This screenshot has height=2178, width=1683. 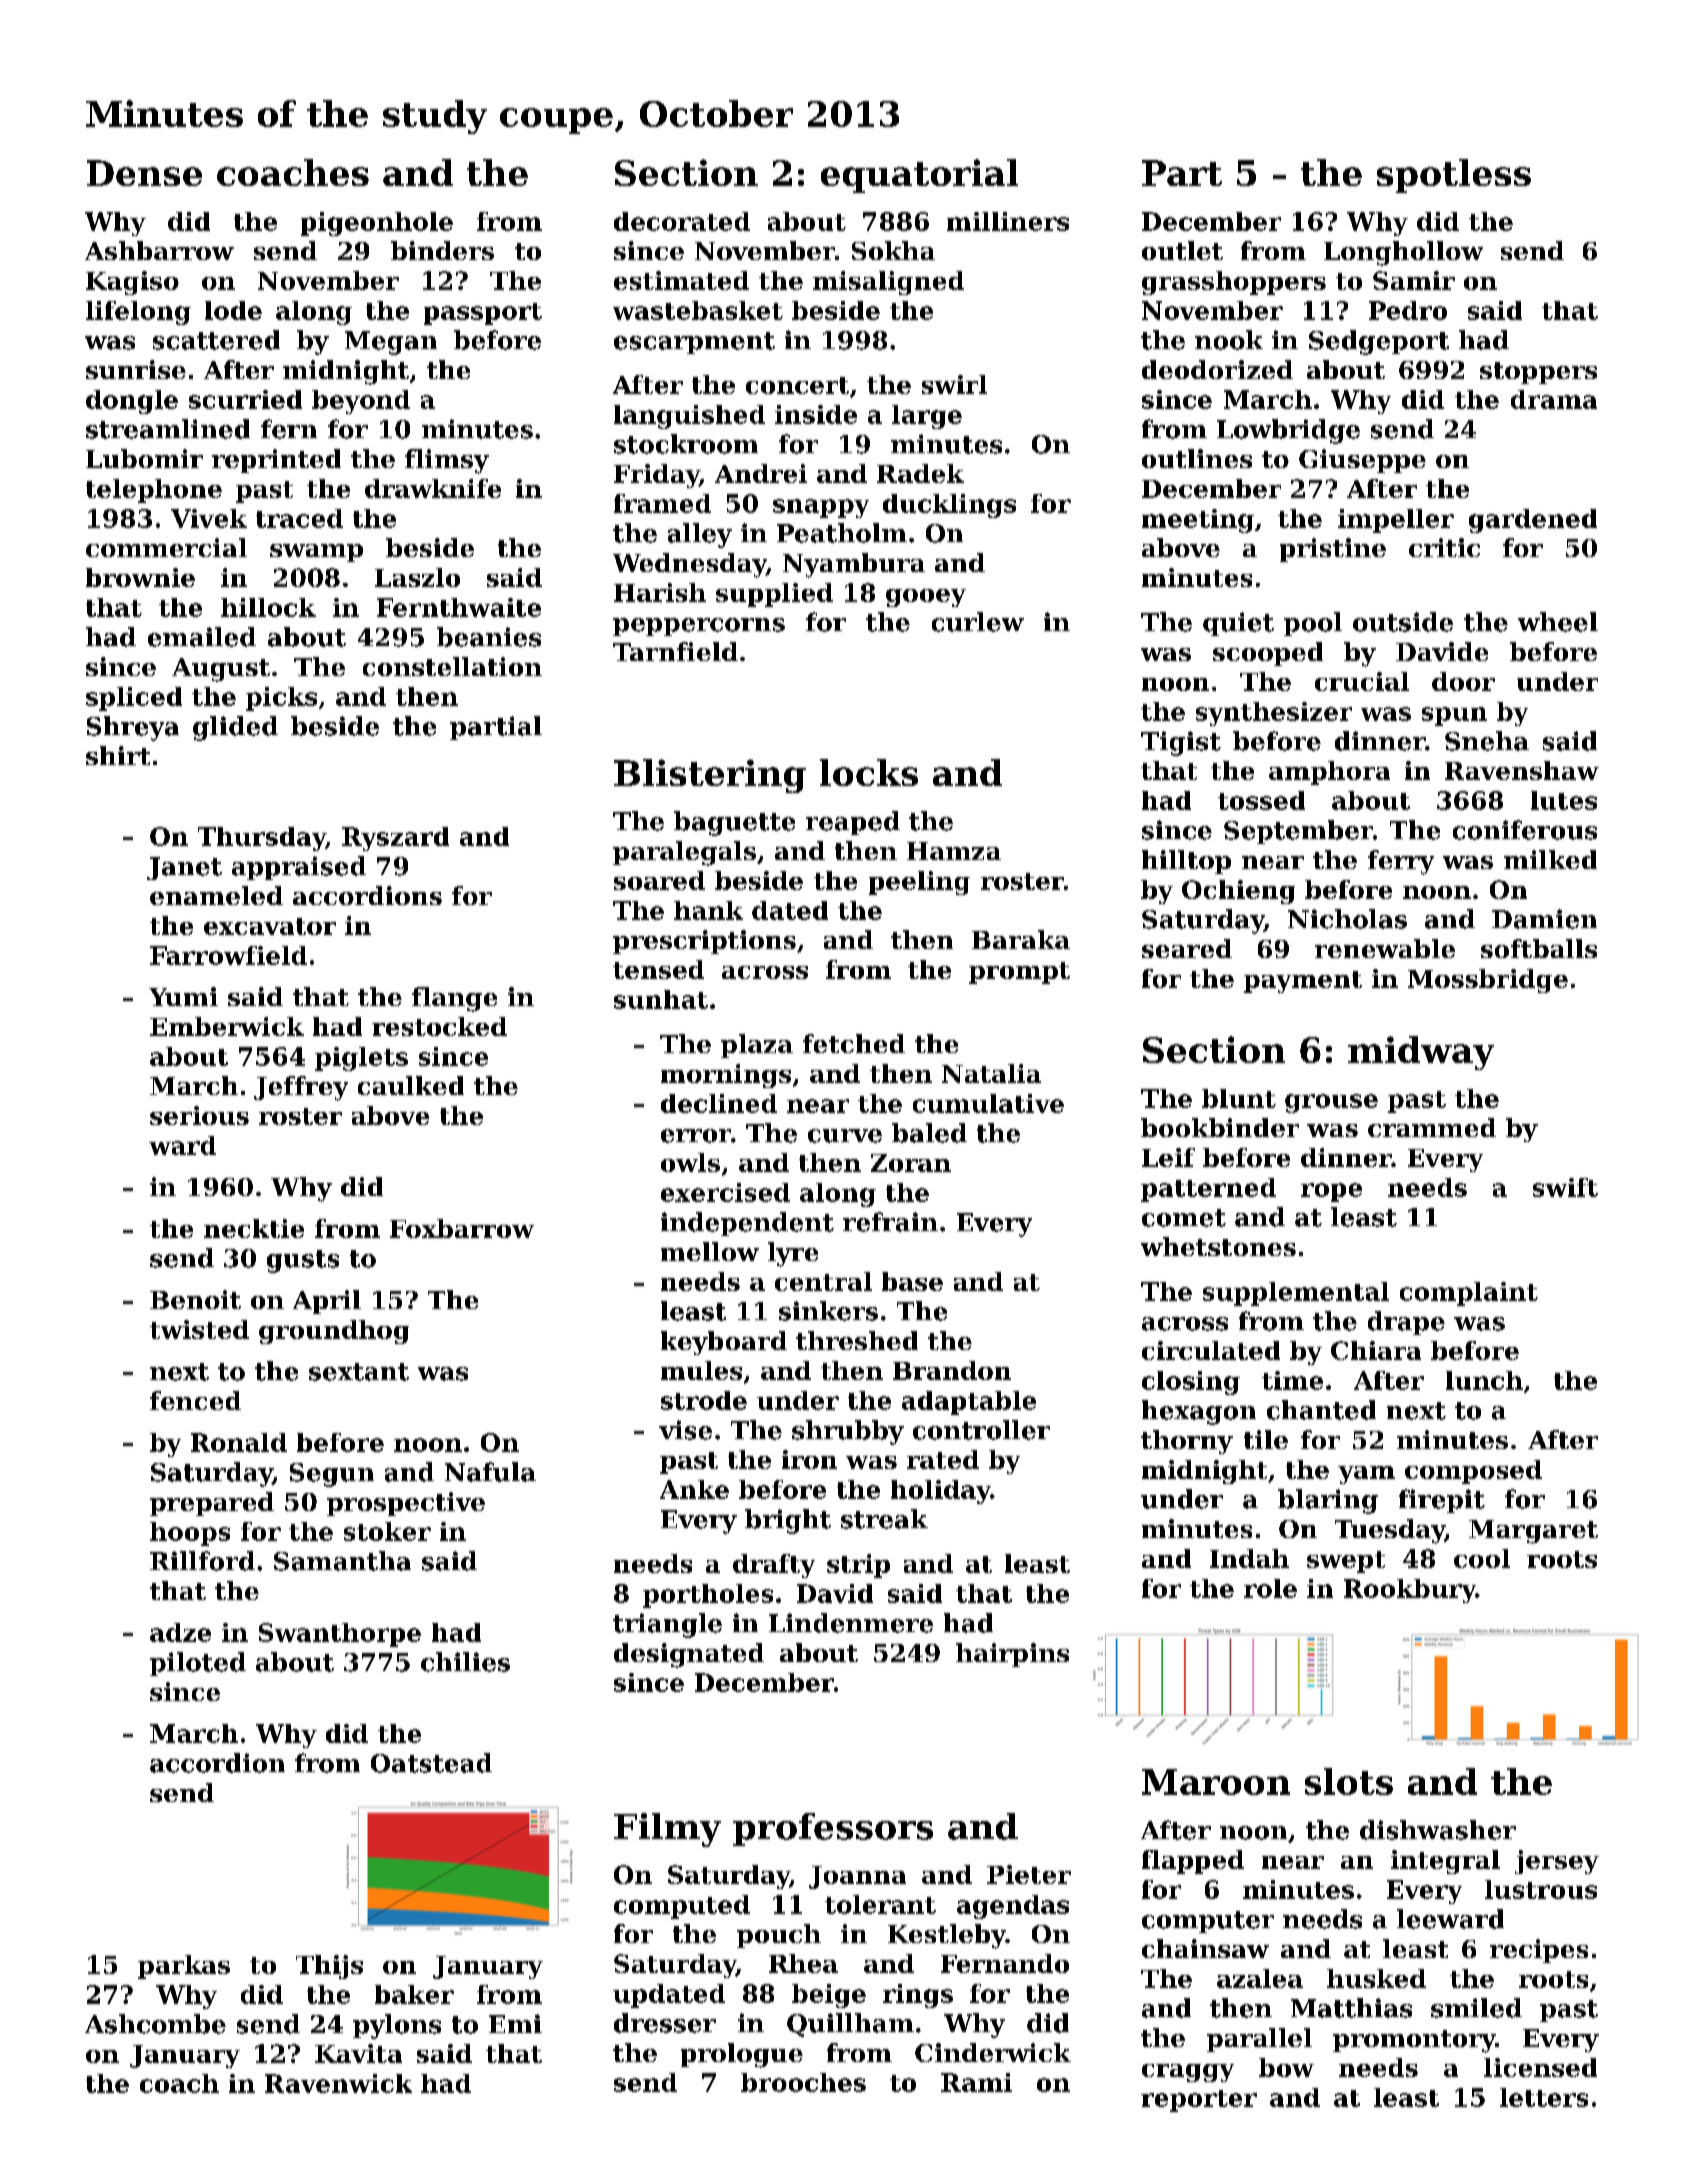 I want to click on Kagiso, so click(x=132, y=283).
